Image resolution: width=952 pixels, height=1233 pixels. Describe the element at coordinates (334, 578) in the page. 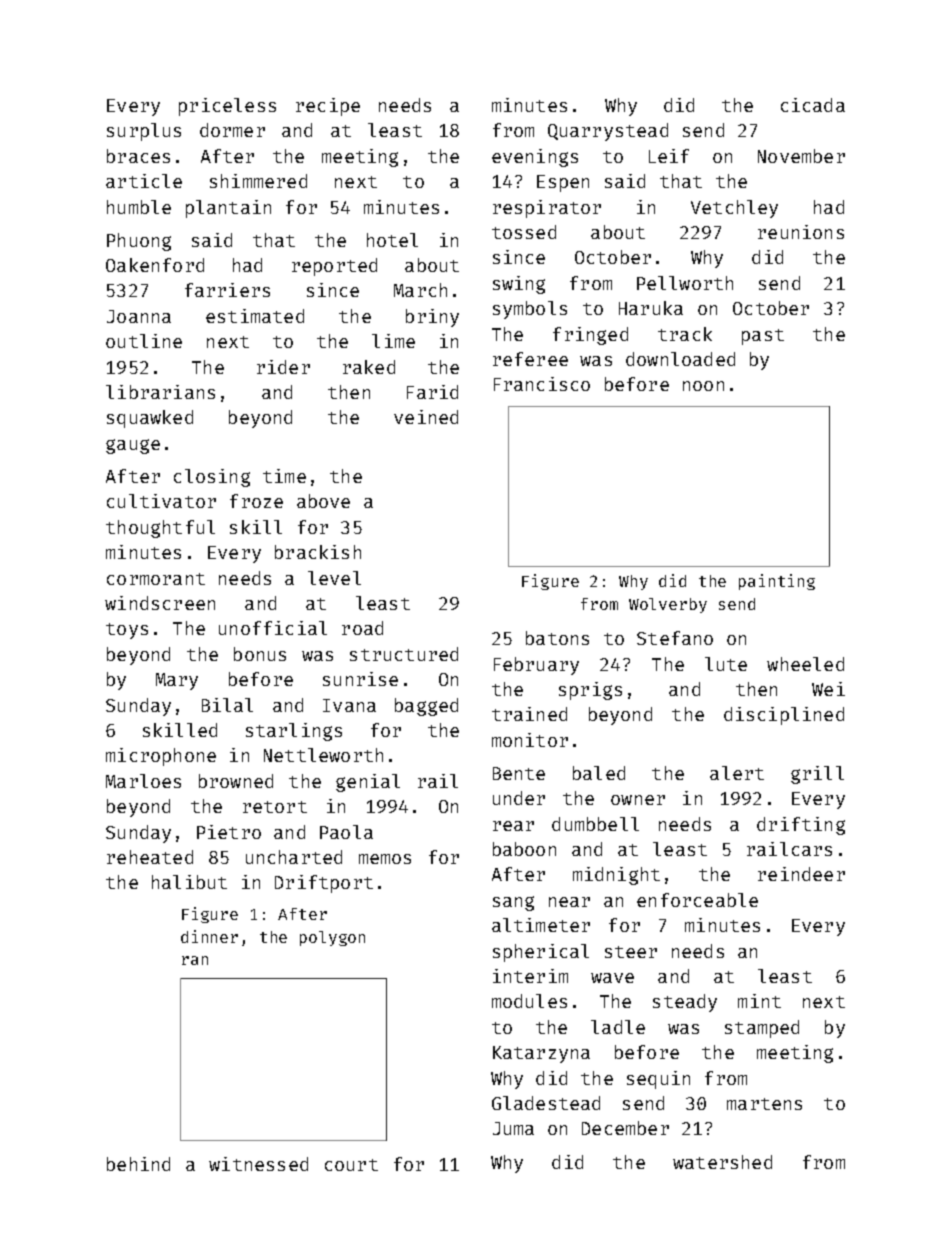

I see `level` at that location.
